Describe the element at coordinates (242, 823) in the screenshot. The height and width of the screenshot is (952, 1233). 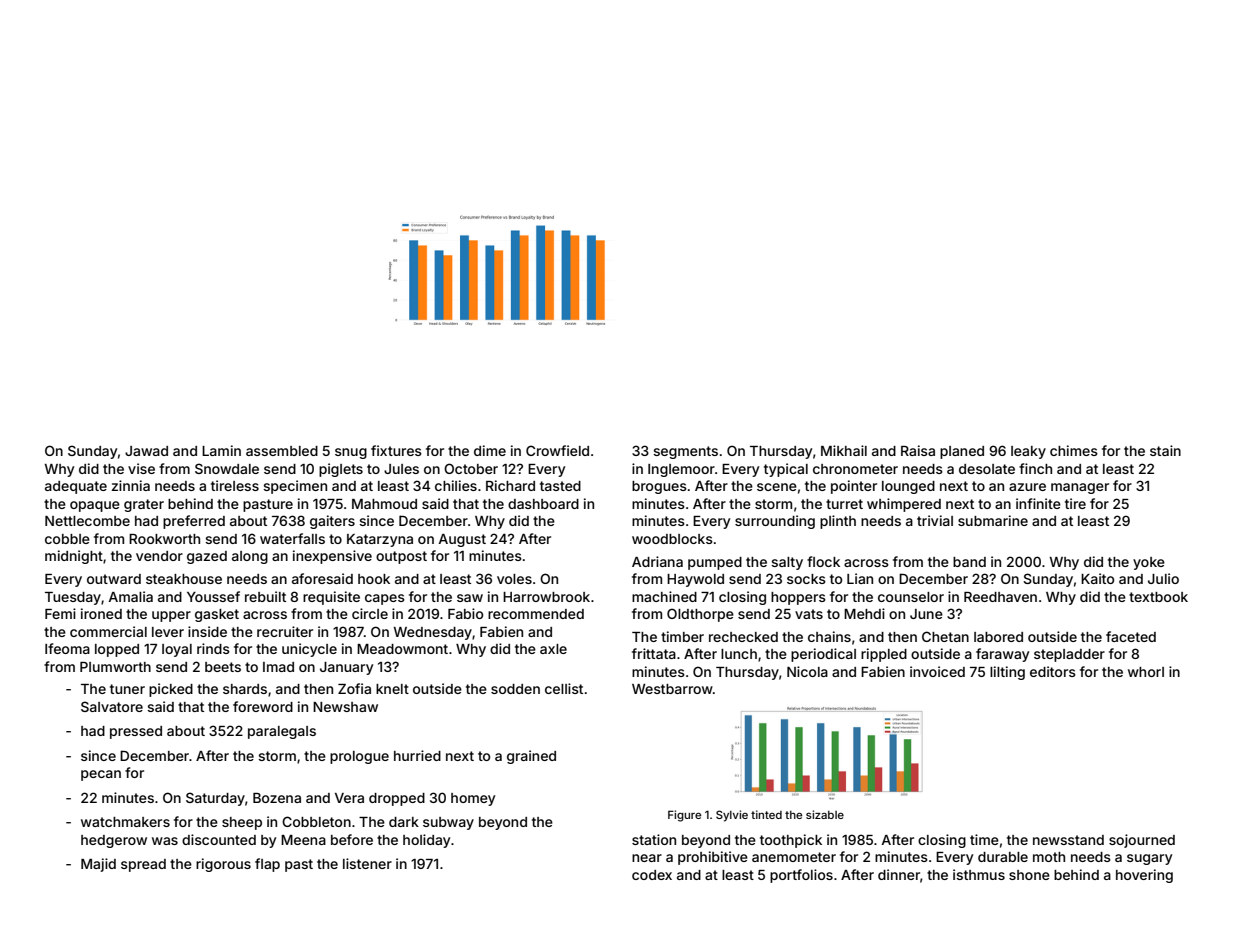
I see `sheep` at that location.
